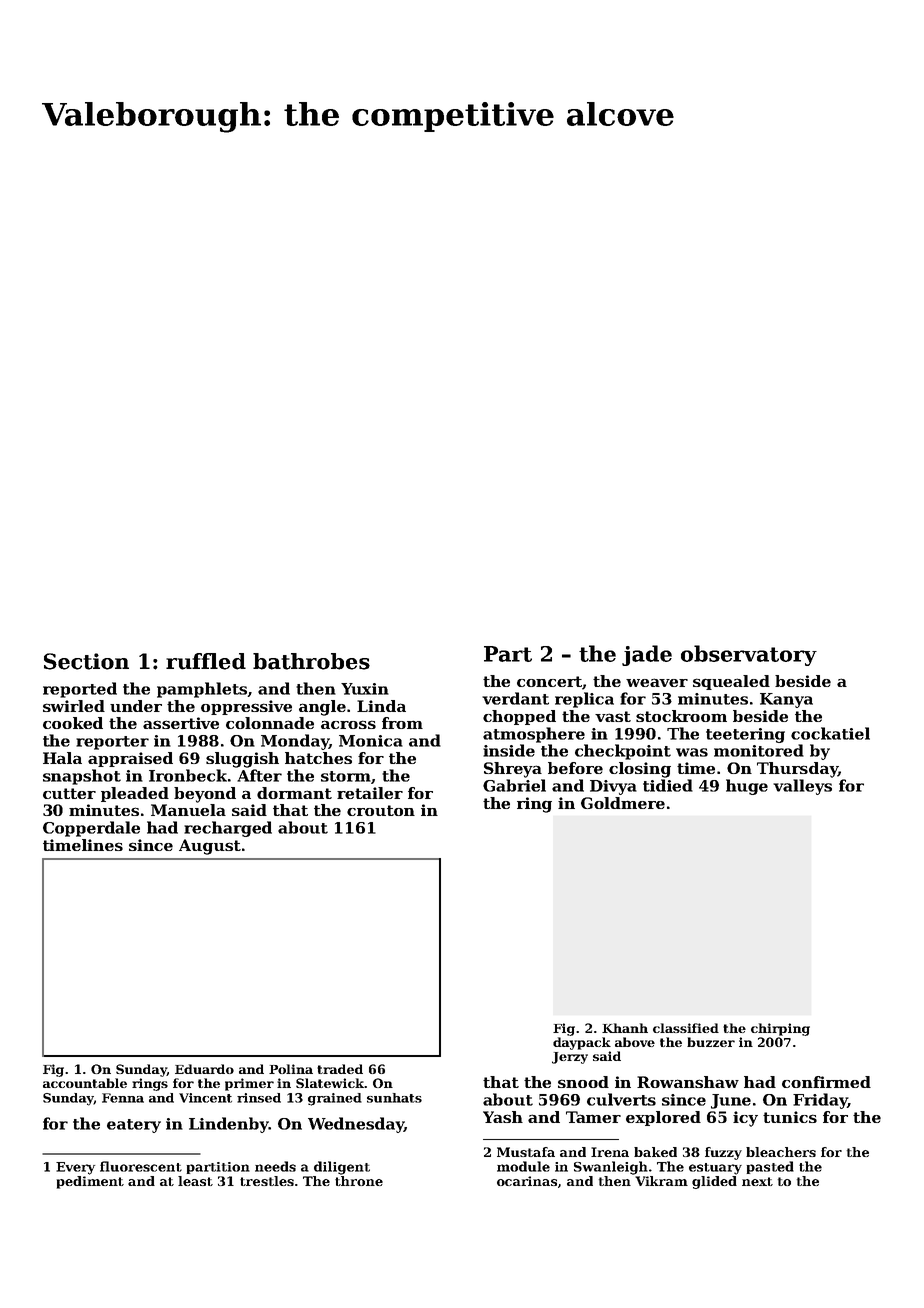 The height and width of the screenshot is (1308, 924). What do you see at coordinates (206, 661) in the screenshot?
I see `ruffled` at bounding box center [206, 661].
